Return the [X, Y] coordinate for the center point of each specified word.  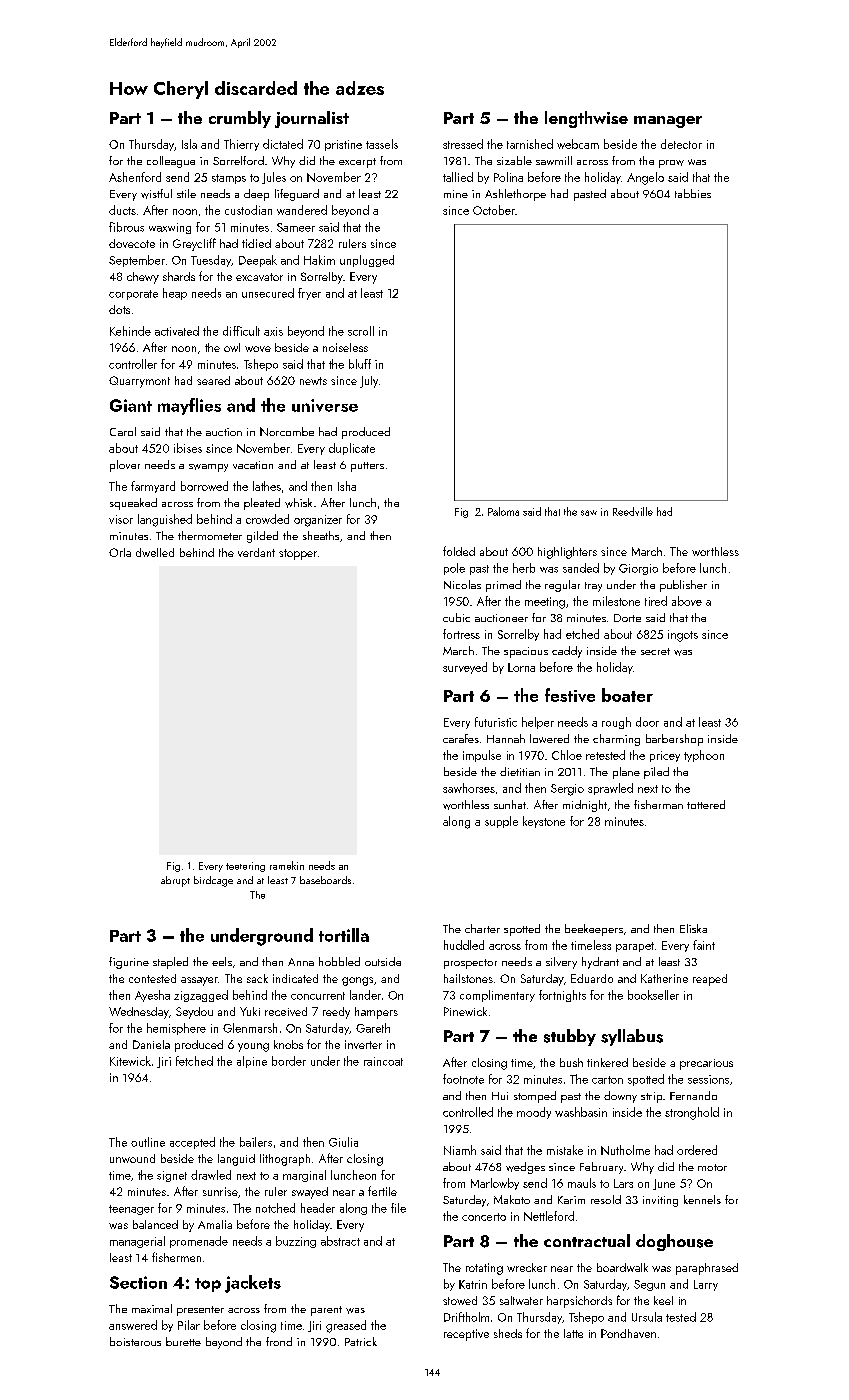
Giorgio [638, 569]
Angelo [645, 178]
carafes [461, 738]
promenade [199, 1242]
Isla [189, 144]
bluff [360, 364]
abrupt [175, 881]
